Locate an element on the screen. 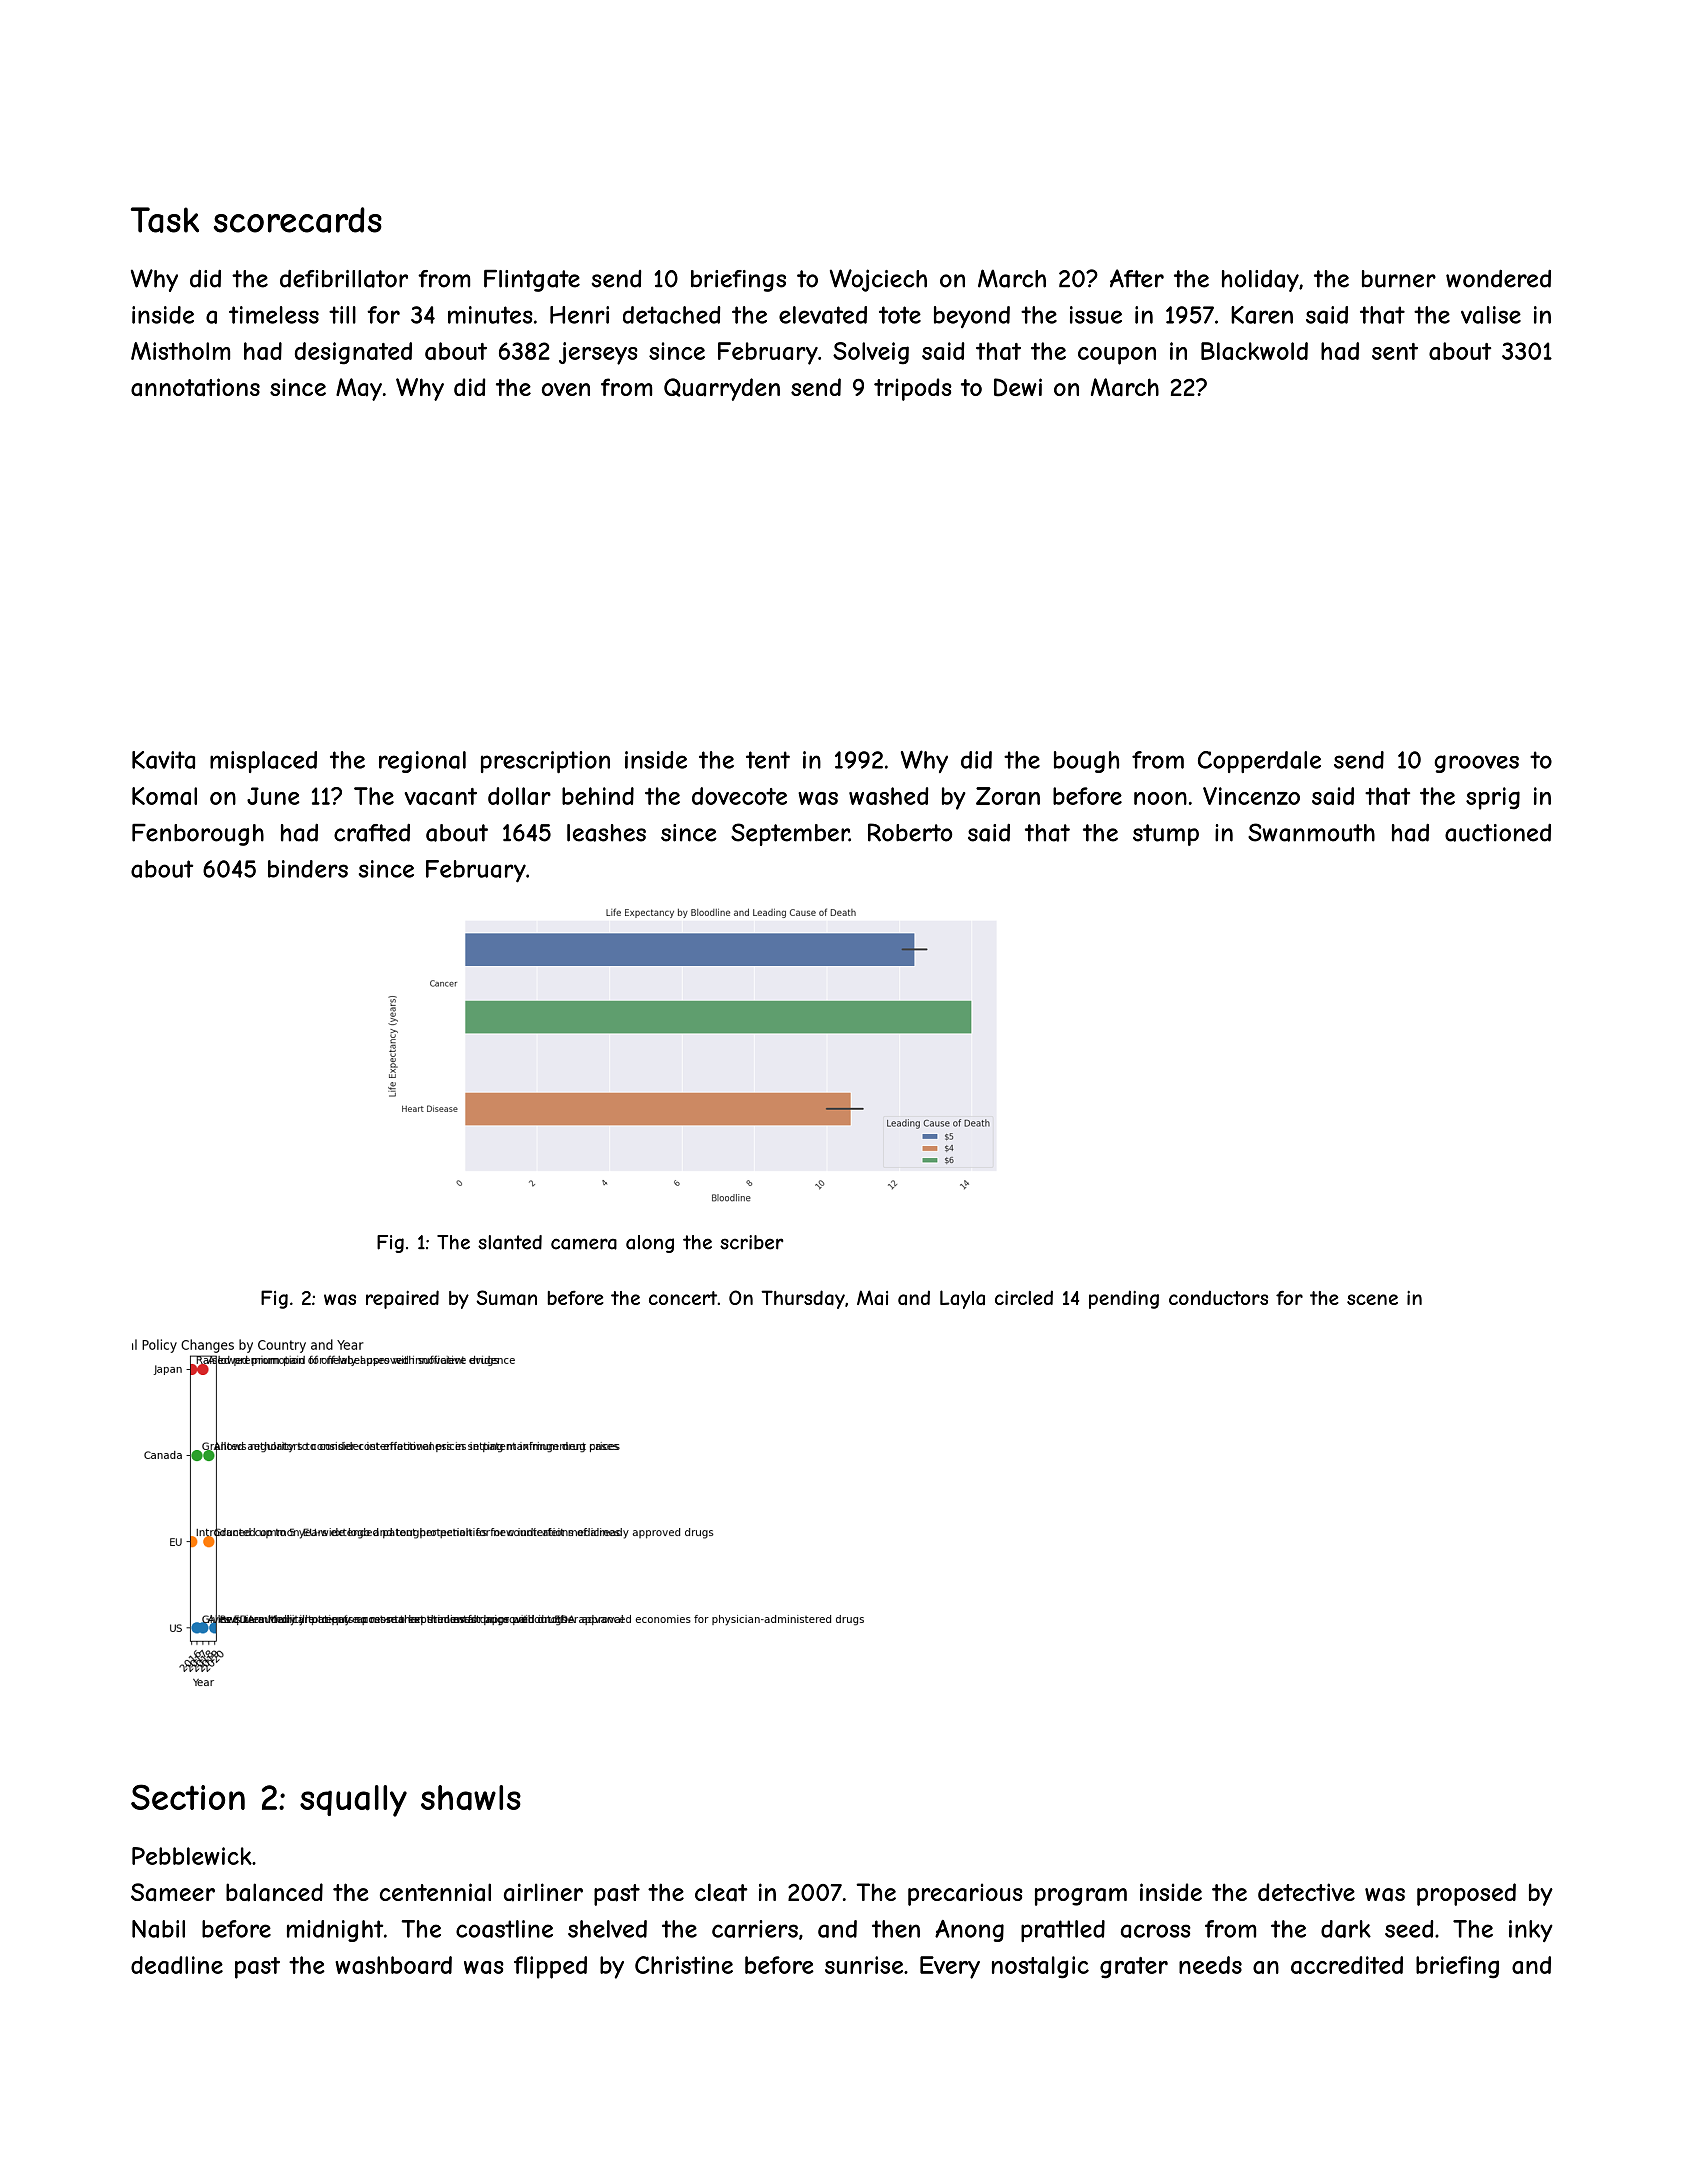 This screenshot has height=2178, width=1683. timeless is located at coordinates (274, 315).
